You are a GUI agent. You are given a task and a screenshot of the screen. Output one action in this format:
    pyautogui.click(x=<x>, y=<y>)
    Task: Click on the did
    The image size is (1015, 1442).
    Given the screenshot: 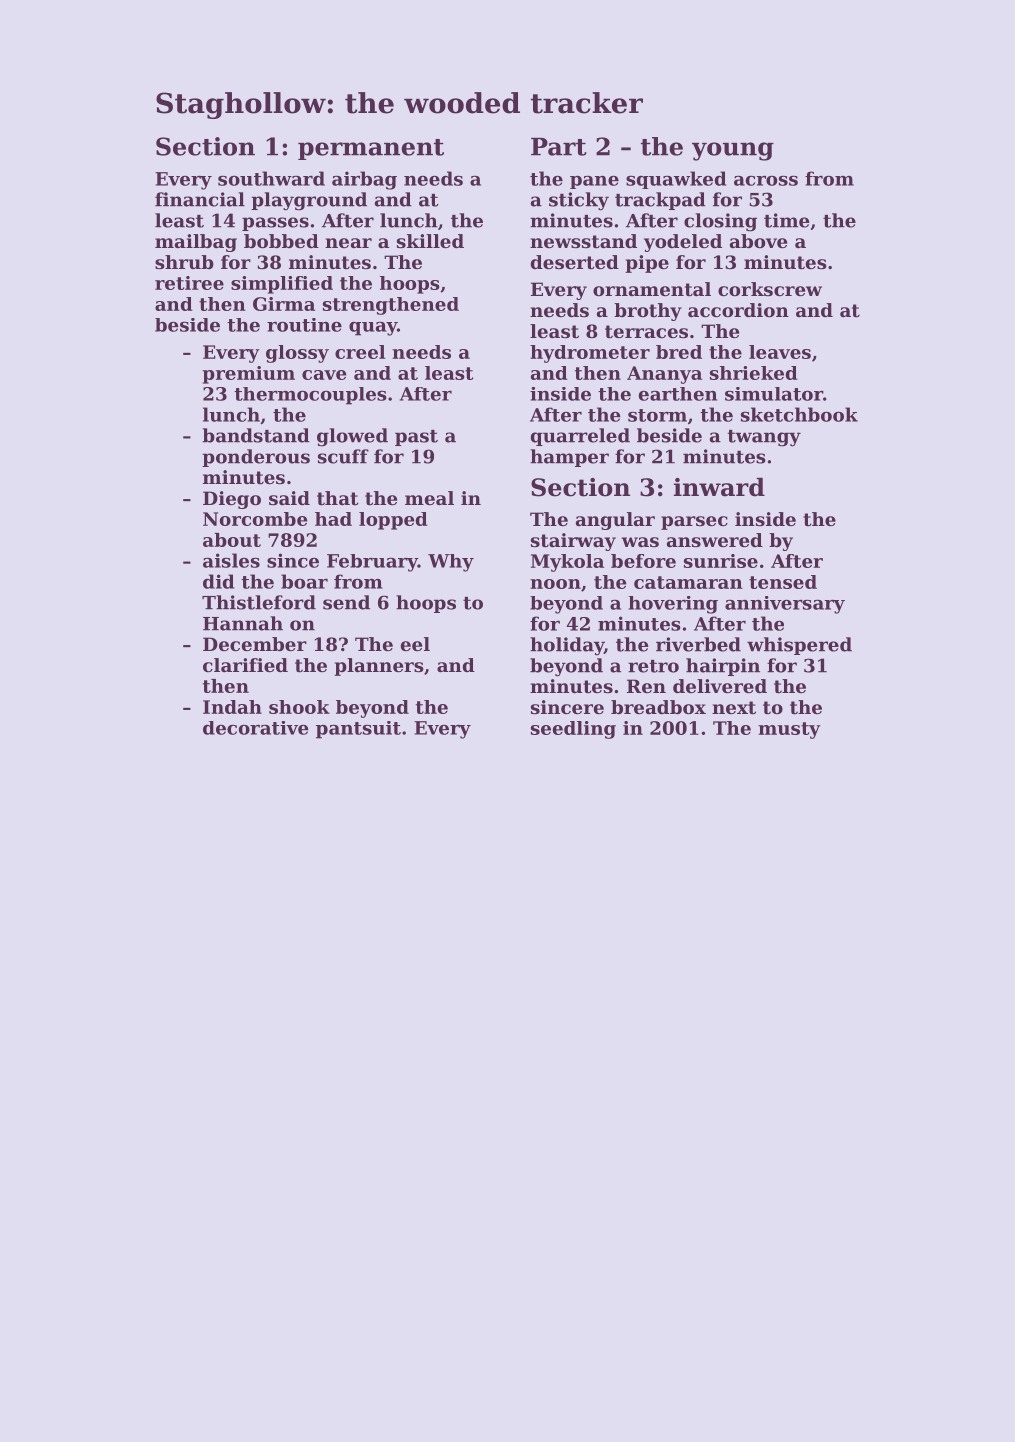 What is the action you would take?
    pyautogui.click(x=218, y=581)
